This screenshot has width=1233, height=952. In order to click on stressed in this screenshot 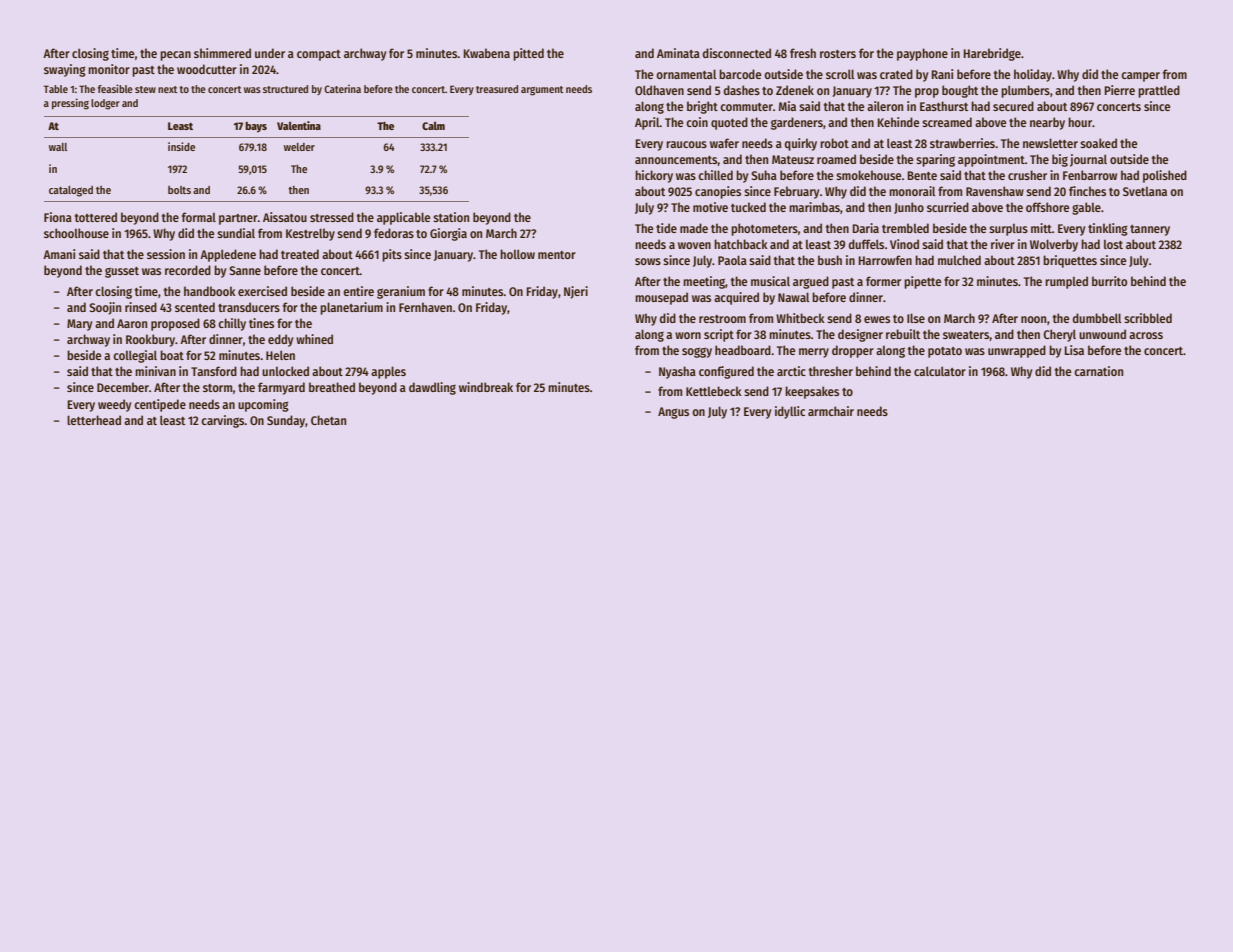, I will do `click(332, 217)`.
